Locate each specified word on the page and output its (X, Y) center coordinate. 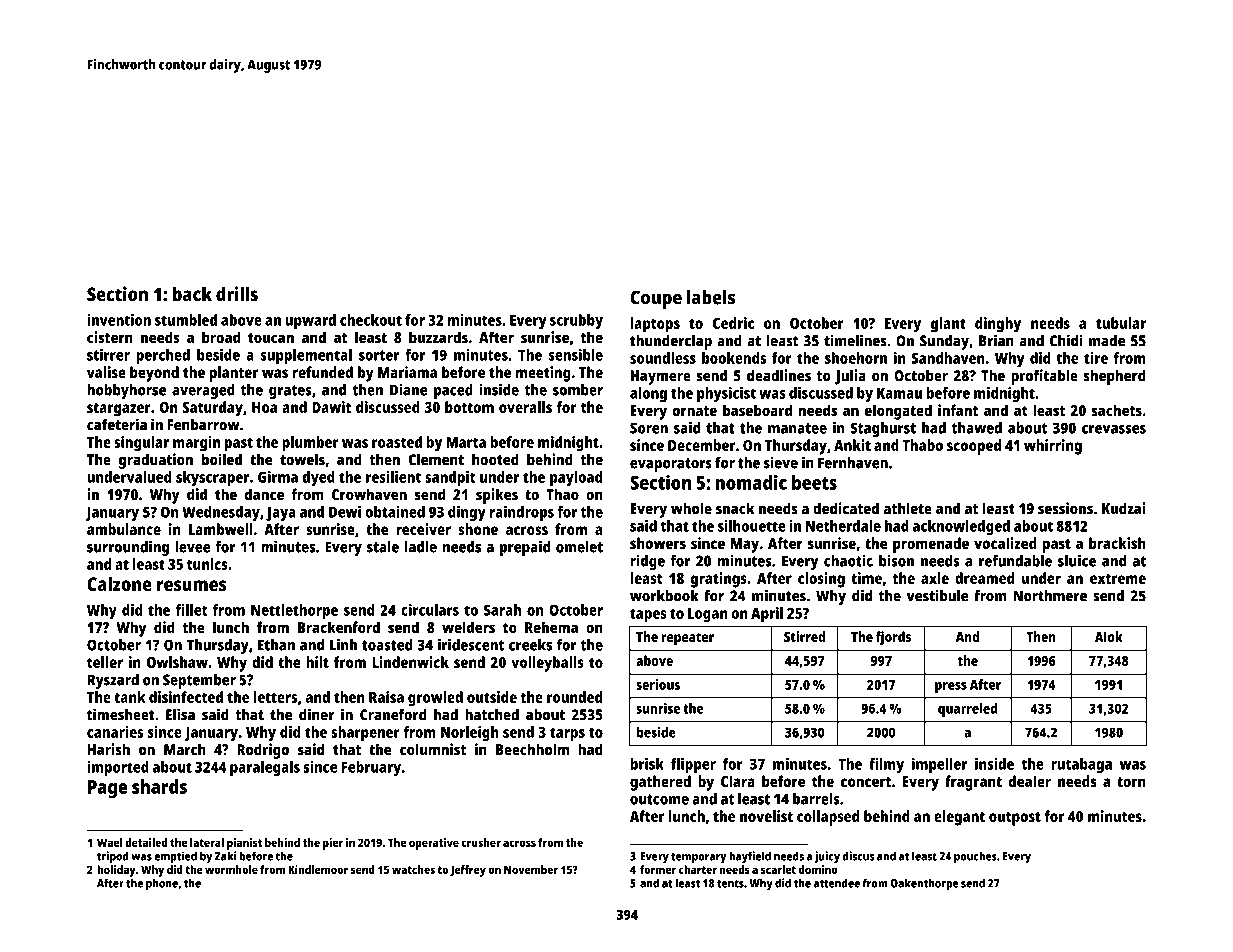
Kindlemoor (318, 869)
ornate (694, 411)
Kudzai (1124, 508)
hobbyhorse (126, 391)
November (531, 869)
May (745, 545)
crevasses (1114, 429)
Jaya (281, 513)
